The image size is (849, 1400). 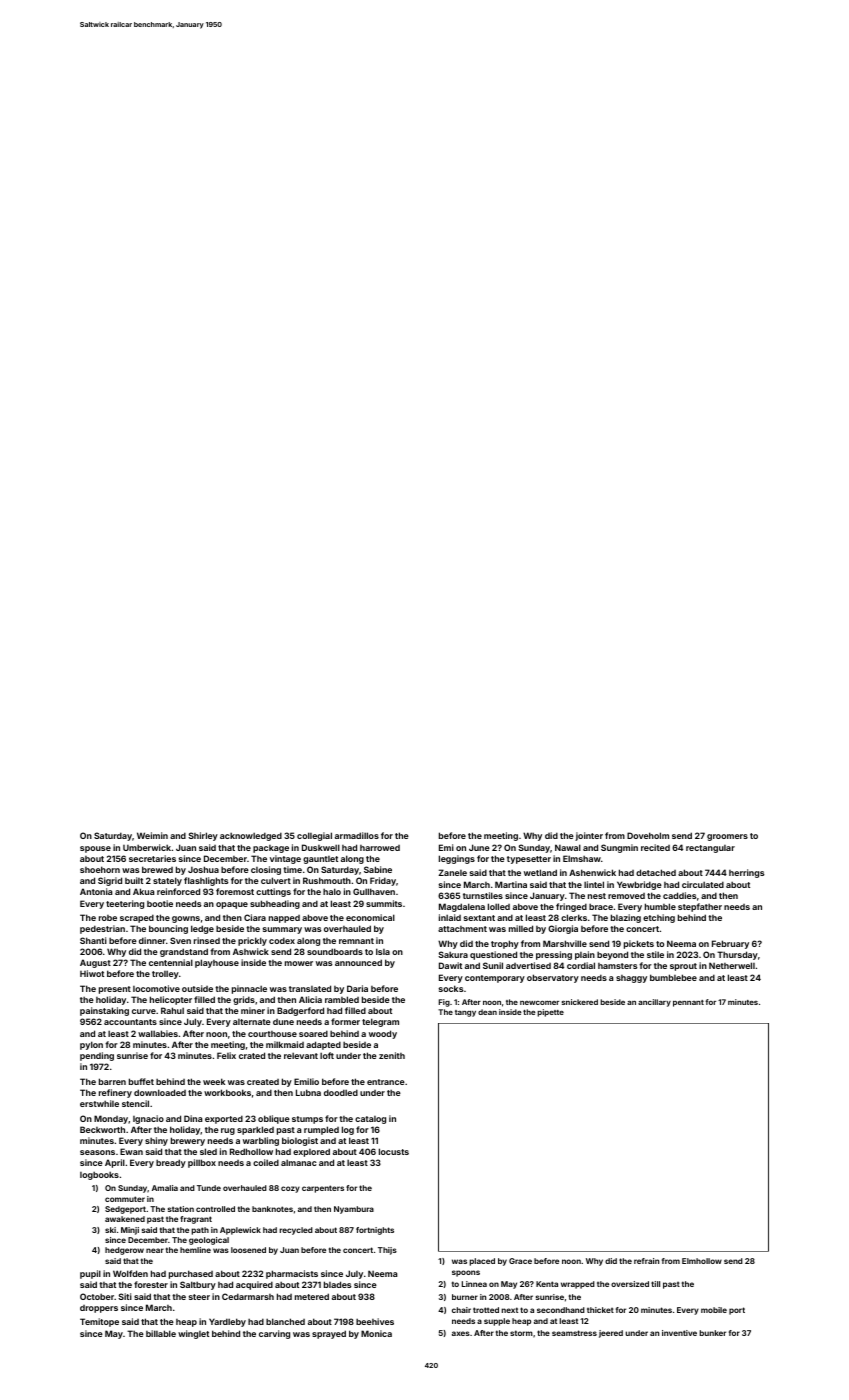 What do you see at coordinates (329, 1334) in the screenshot?
I see `sprayed` at bounding box center [329, 1334].
